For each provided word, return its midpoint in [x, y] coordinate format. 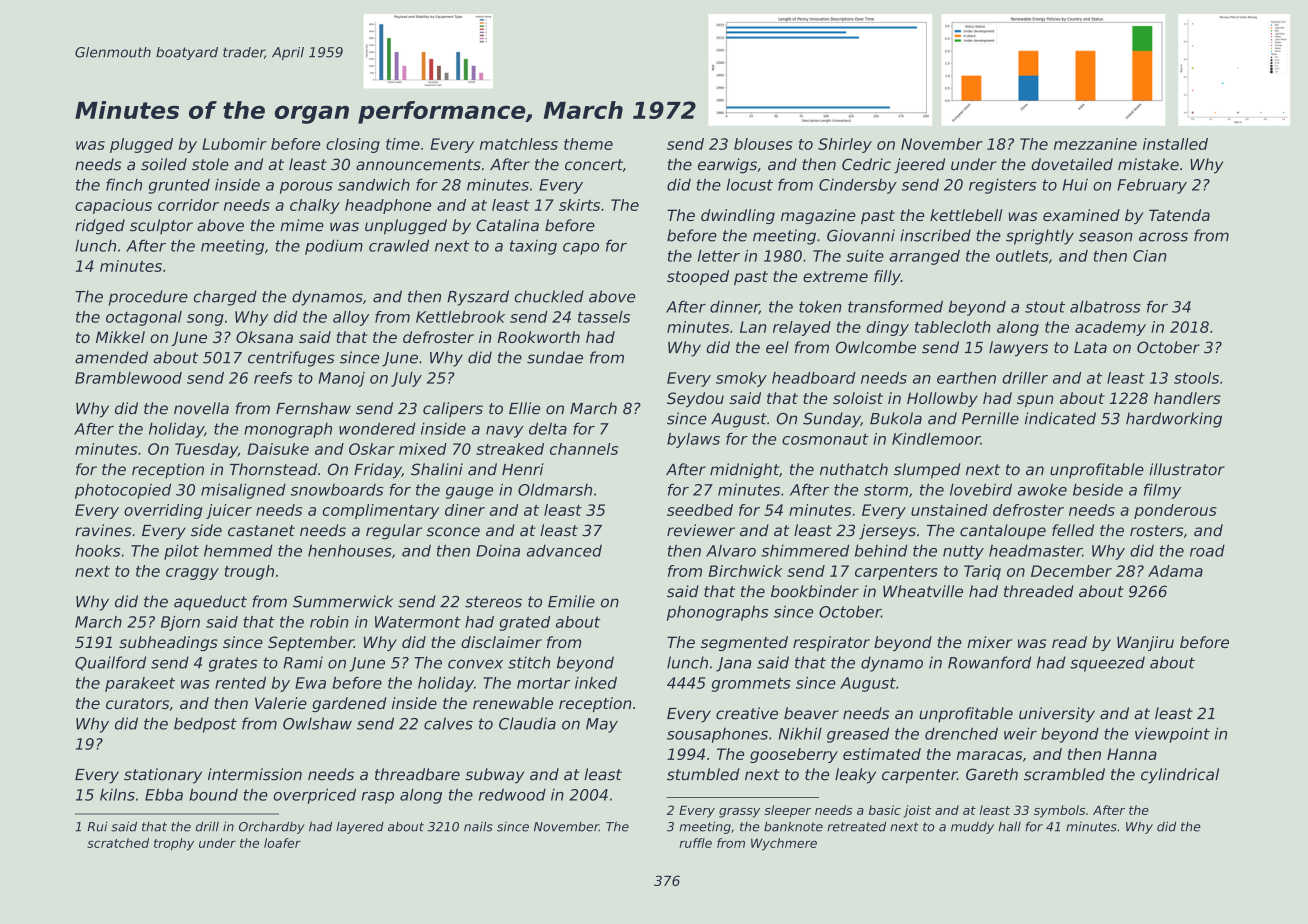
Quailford [110, 663]
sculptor [161, 227]
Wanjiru [1145, 643]
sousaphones [717, 735]
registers [1003, 186]
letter [719, 256]
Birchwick [745, 571]
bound [213, 794]
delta [548, 428]
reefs [273, 378]
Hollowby [942, 399]
